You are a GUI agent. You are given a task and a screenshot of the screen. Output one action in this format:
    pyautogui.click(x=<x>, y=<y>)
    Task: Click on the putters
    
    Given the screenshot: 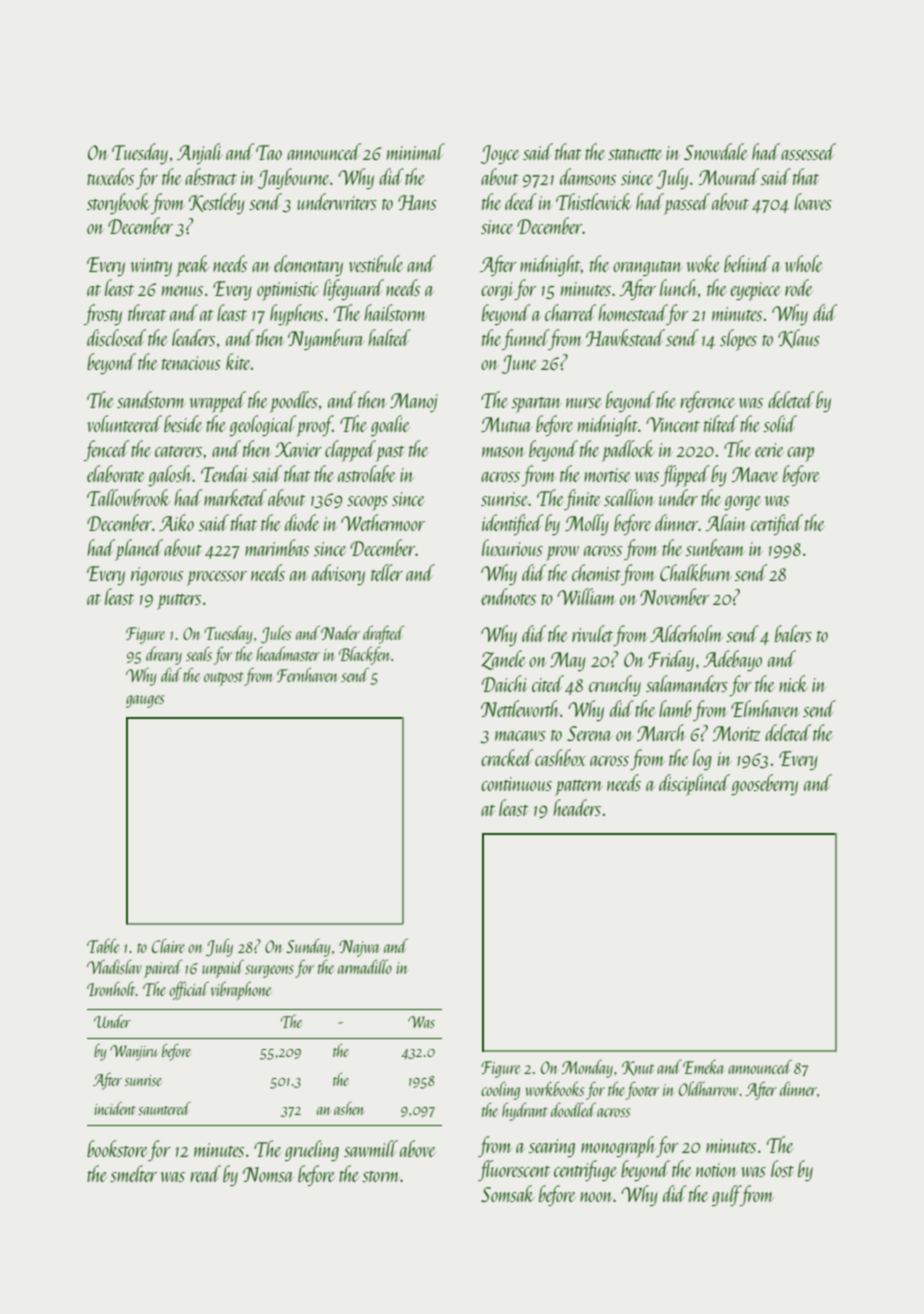 What is the action you would take?
    pyautogui.click(x=179, y=602)
